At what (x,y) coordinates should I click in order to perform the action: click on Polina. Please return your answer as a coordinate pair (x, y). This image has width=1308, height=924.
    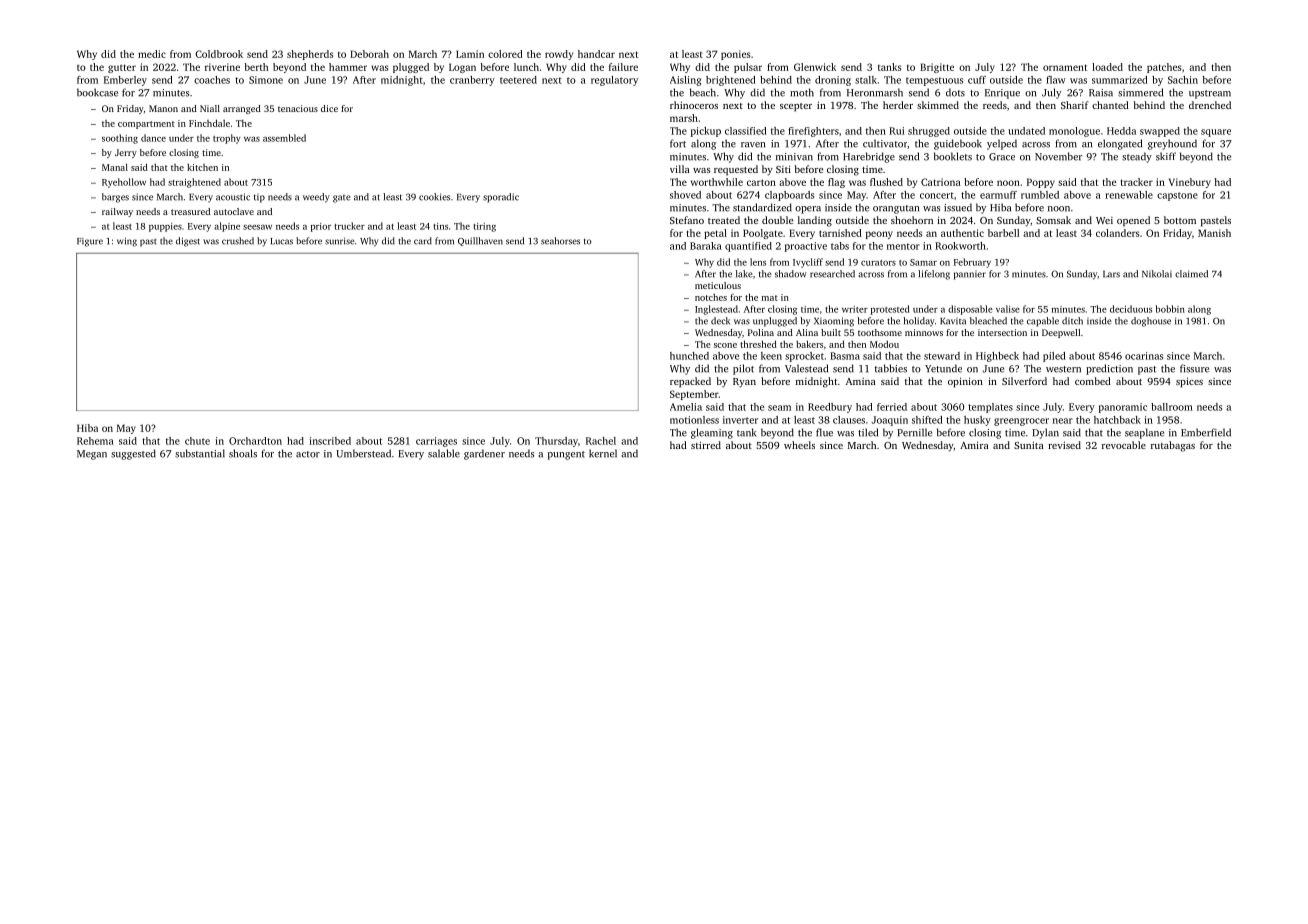
    Looking at the image, I should click on (761, 332).
